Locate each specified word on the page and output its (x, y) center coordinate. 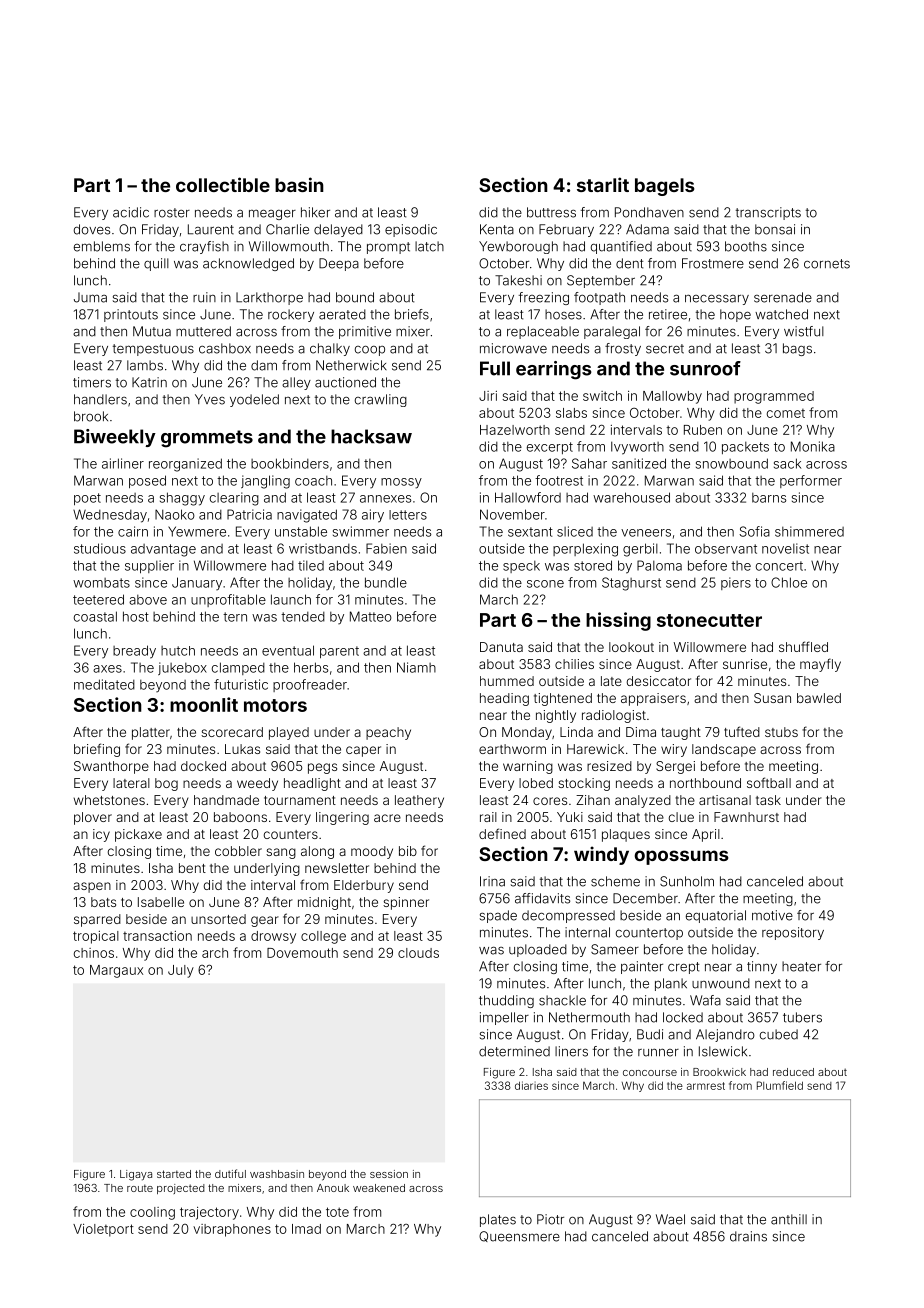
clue (681, 817)
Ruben (703, 430)
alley (296, 383)
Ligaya (136, 1175)
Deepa (339, 264)
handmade (226, 800)
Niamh (416, 667)
